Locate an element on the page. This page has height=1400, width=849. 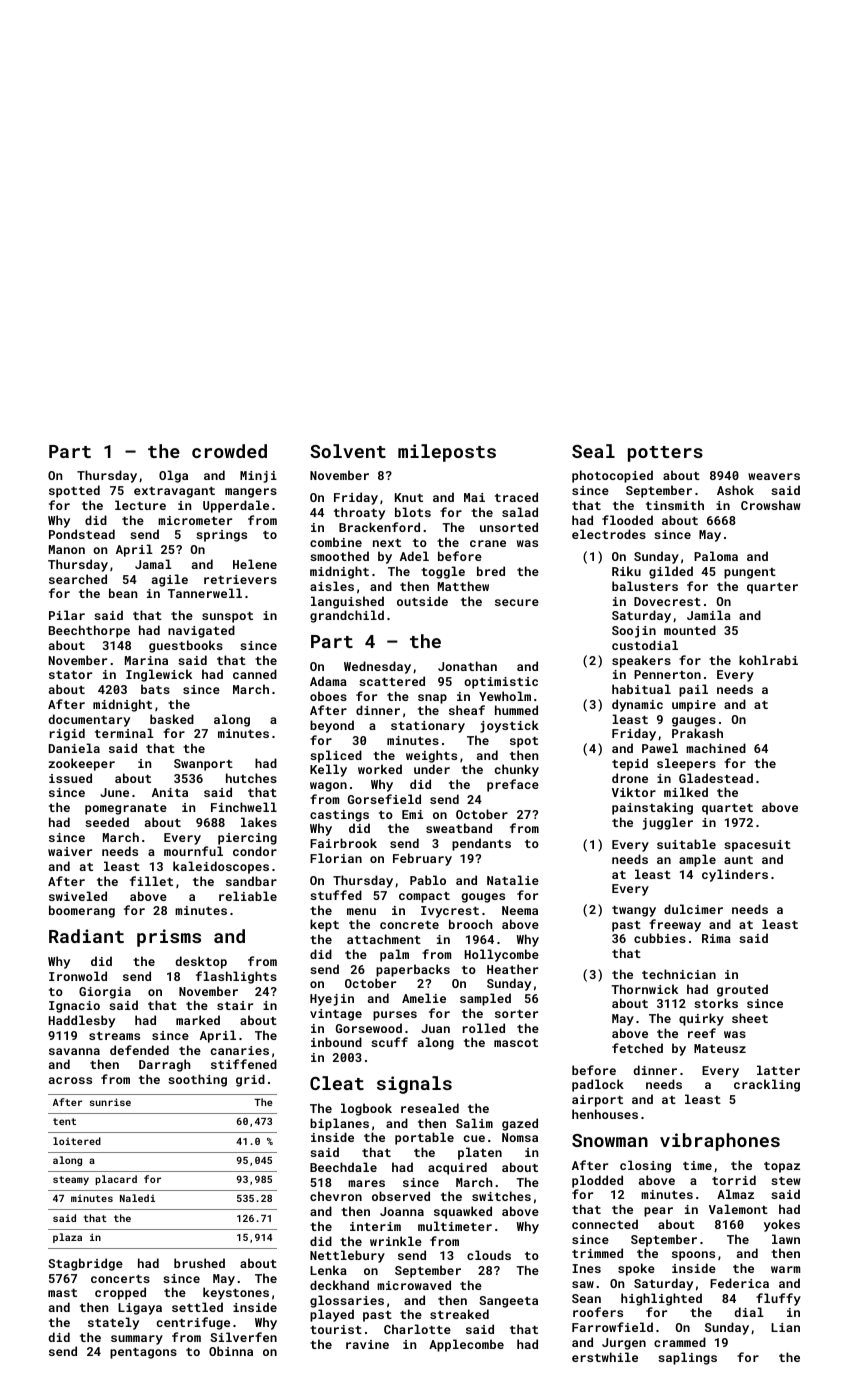
Haddlesby is located at coordinates (82, 1021).
